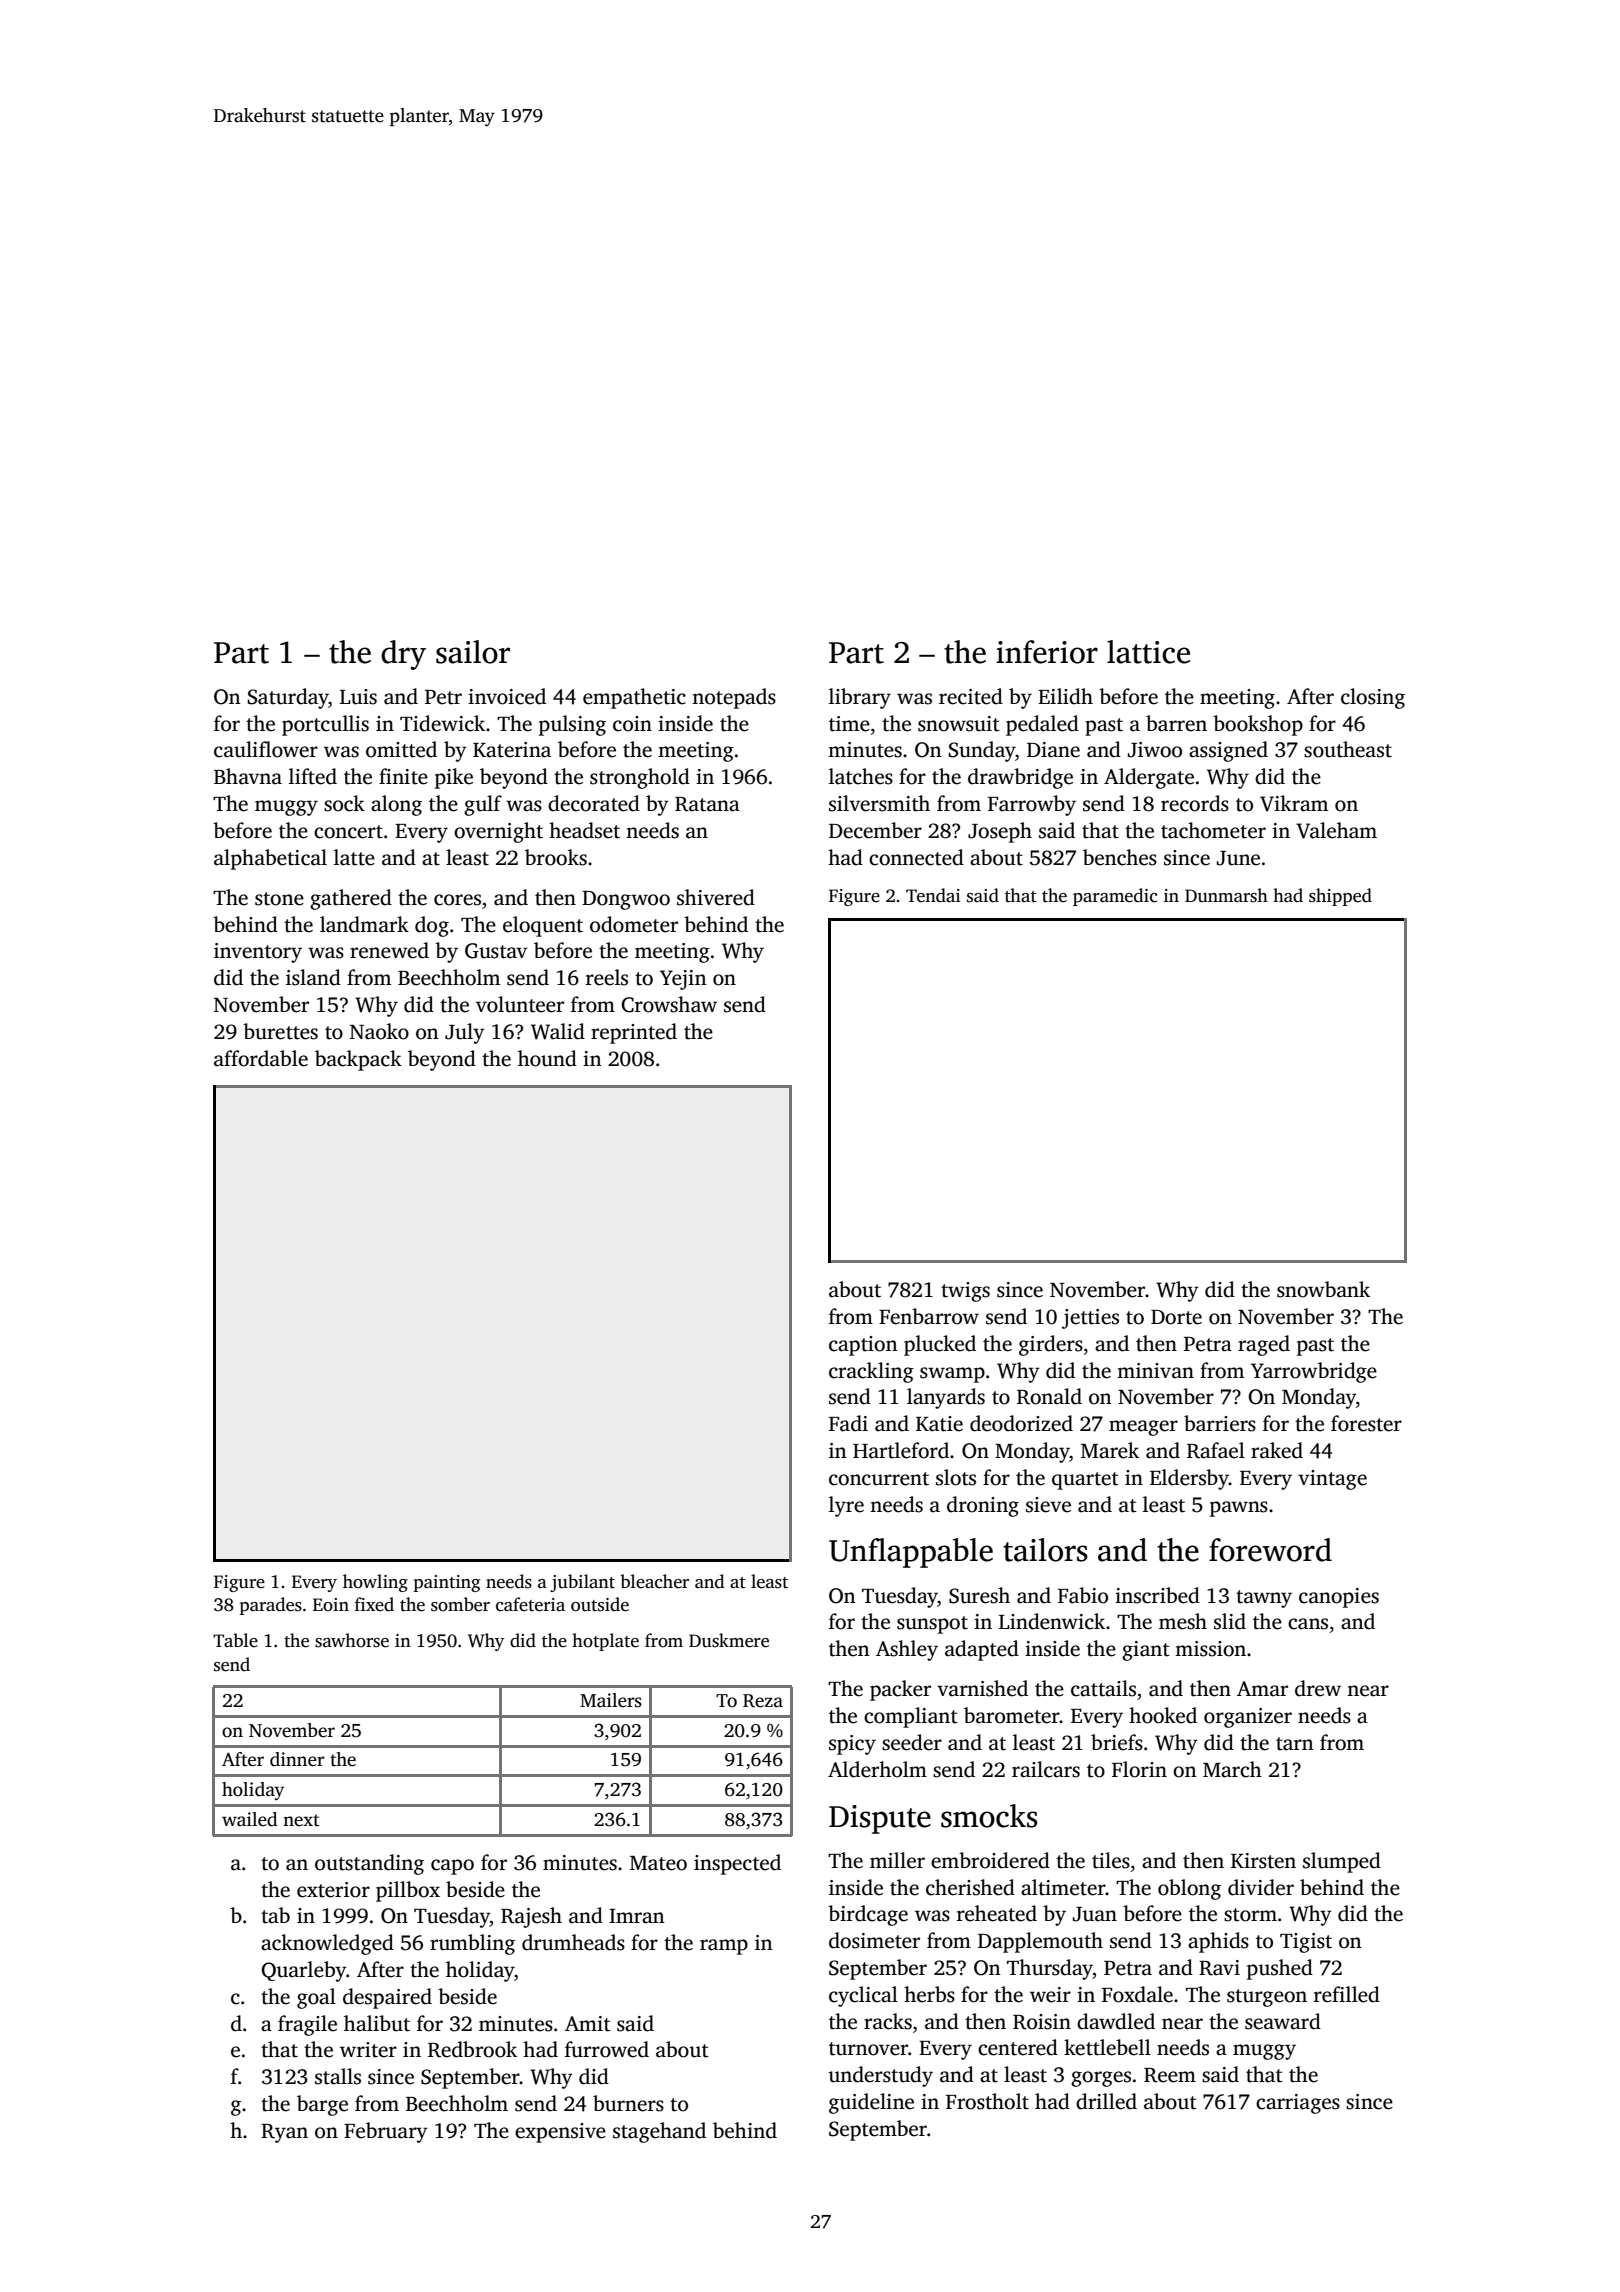  What do you see at coordinates (1258, 725) in the page?
I see `bookshop` at bounding box center [1258, 725].
